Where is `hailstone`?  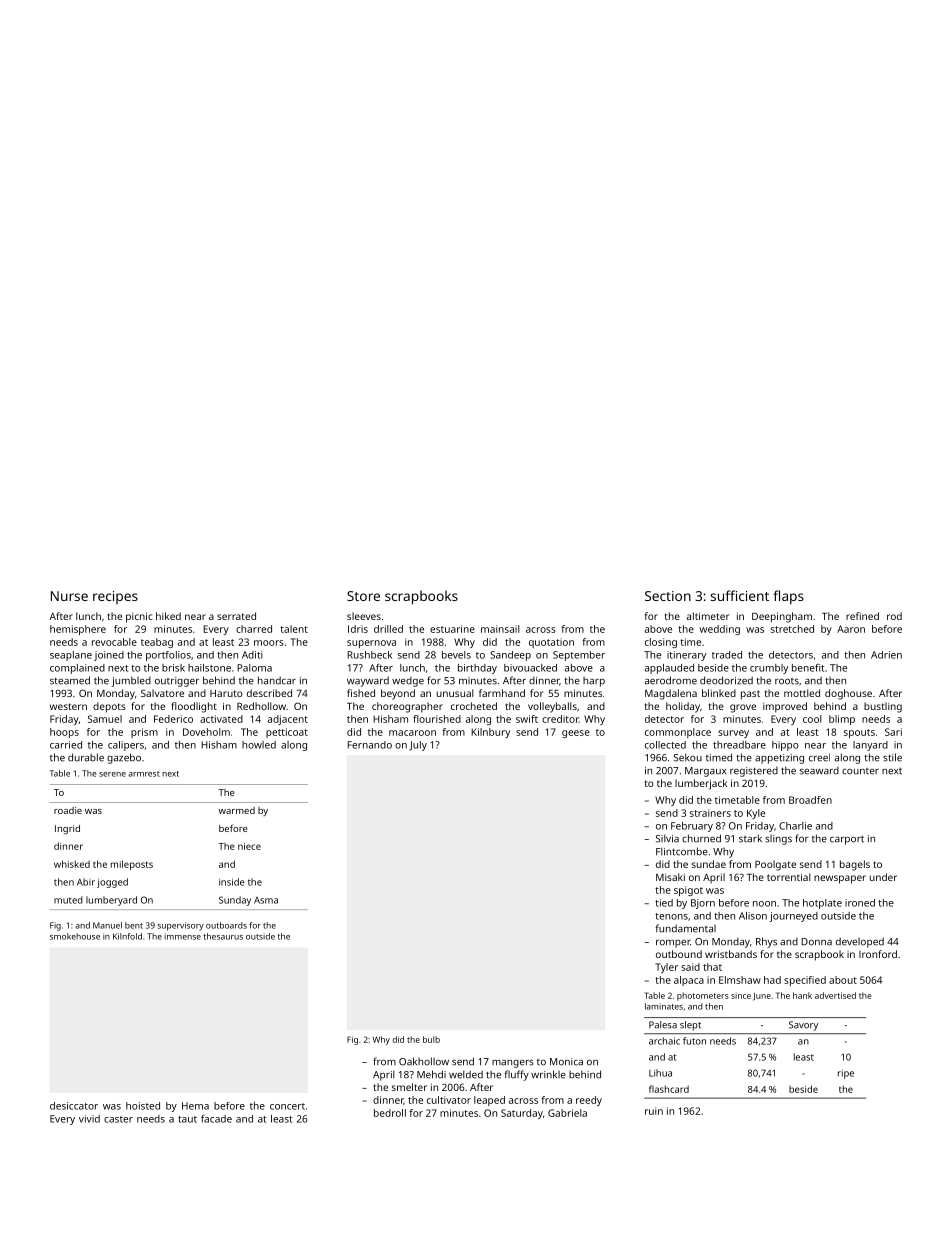 hailstone is located at coordinates (209, 668).
